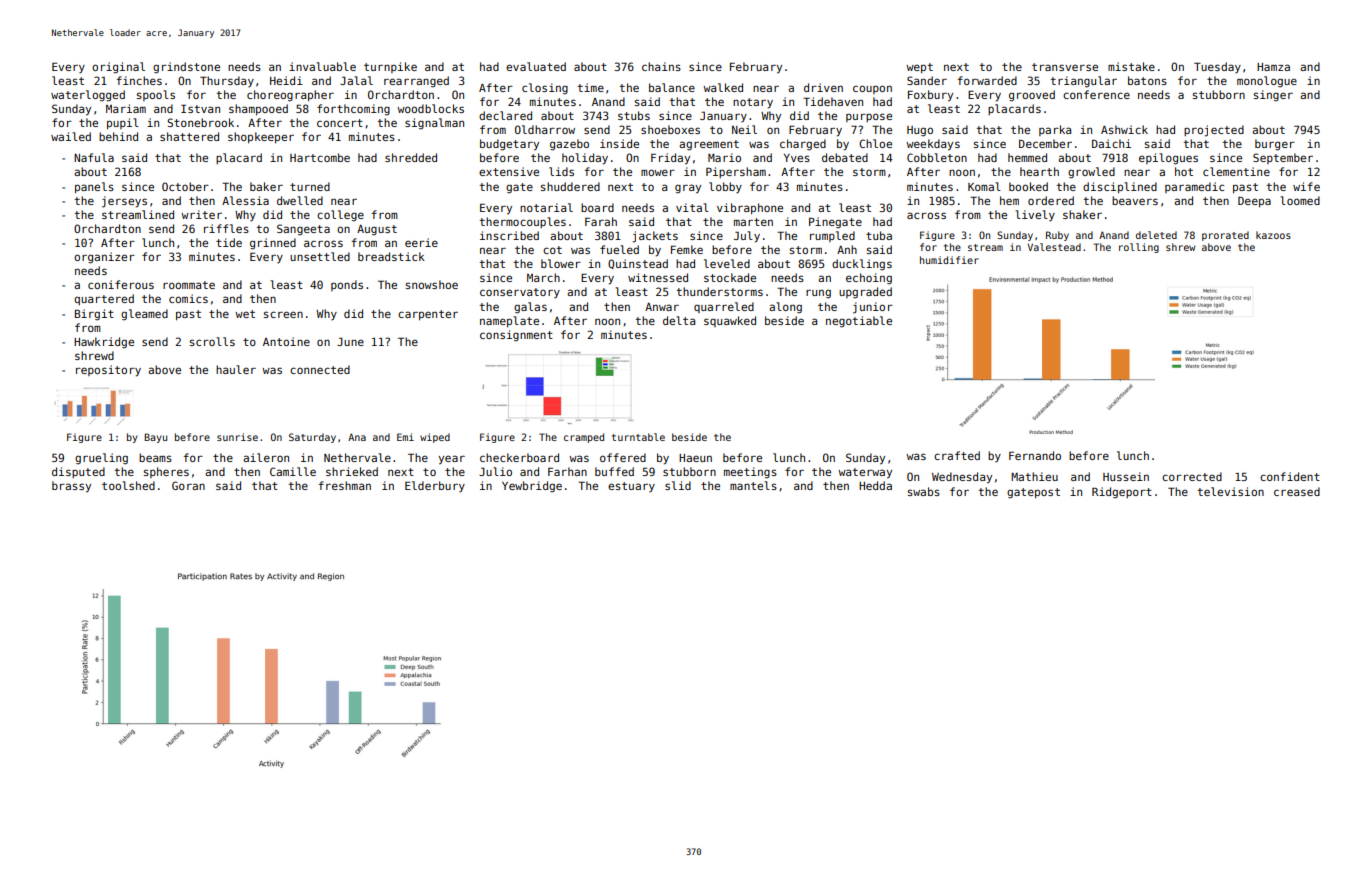  What do you see at coordinates (919, 68) in the screenshot?
I see `wept` at bounding box center [919, 68].
